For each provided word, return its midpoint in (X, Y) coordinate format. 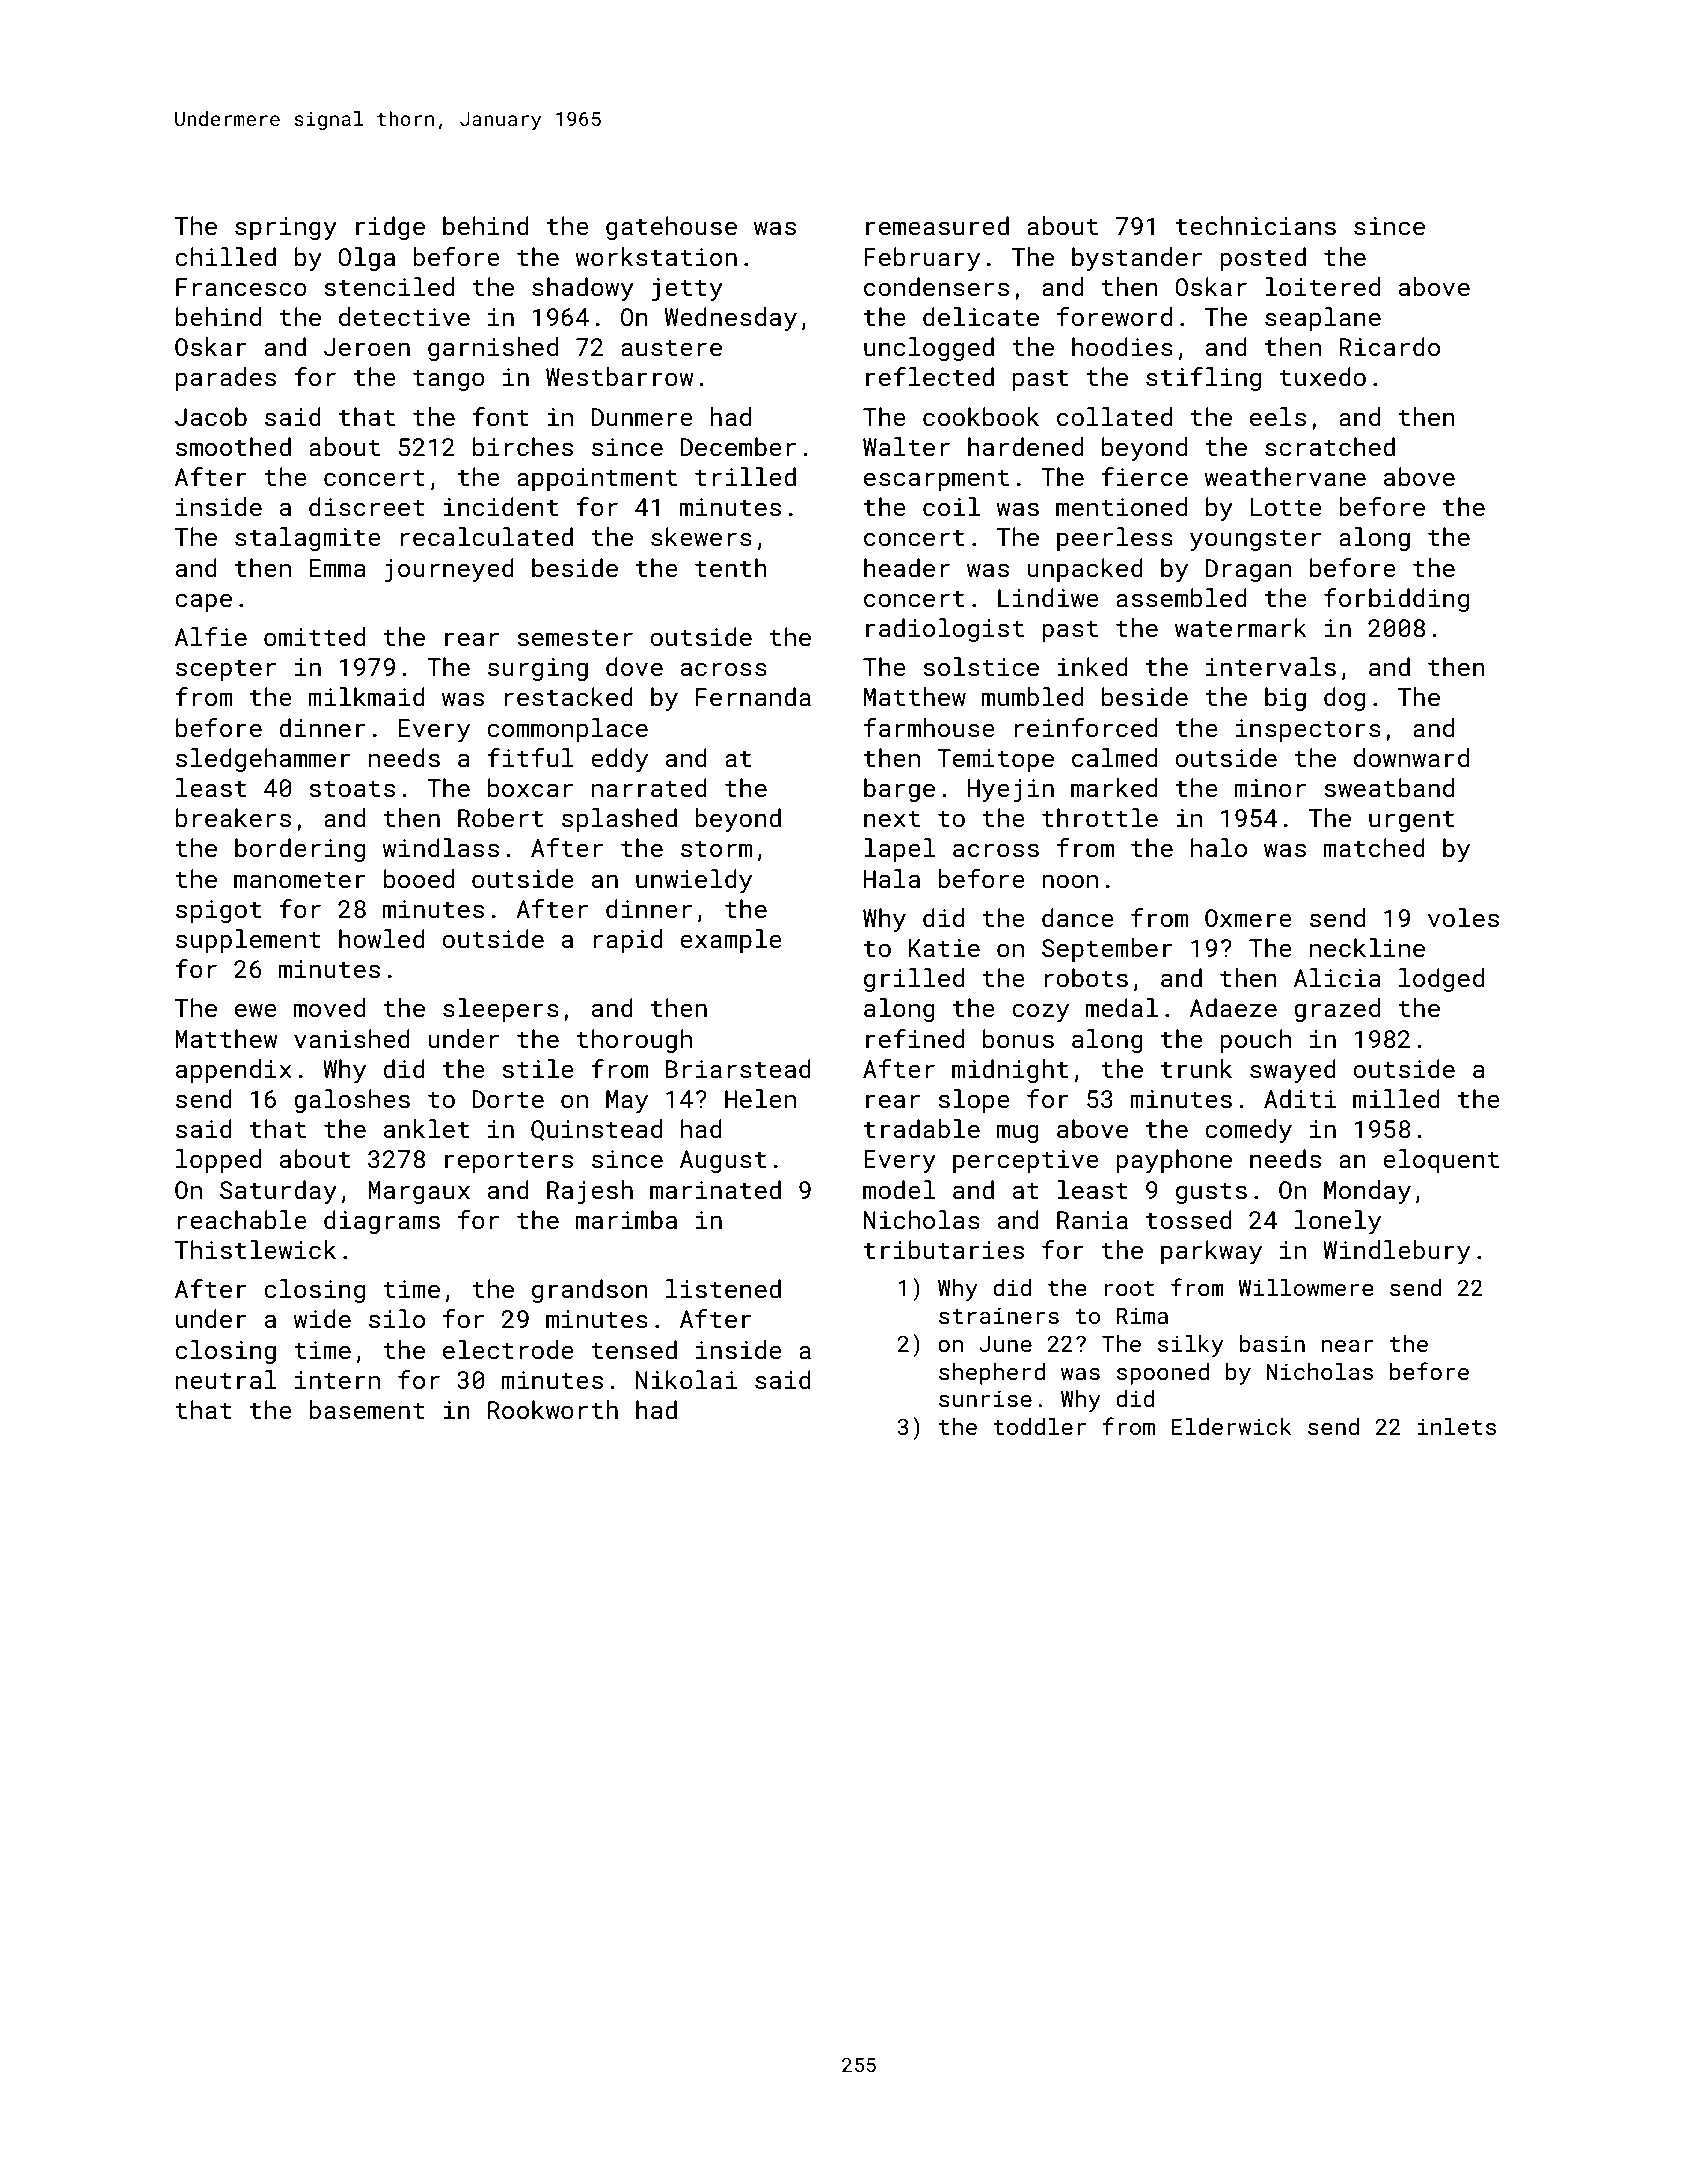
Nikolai (686, 1379)
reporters (509, 1162)
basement (367, 1409)
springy (286, 229)
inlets (1457, 1426)
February (922, 259)
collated (1114, 416)
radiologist (945, 630)
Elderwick (1231, 1426)
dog (1344, 699)
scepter (226, 670)
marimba (626, 1219)
